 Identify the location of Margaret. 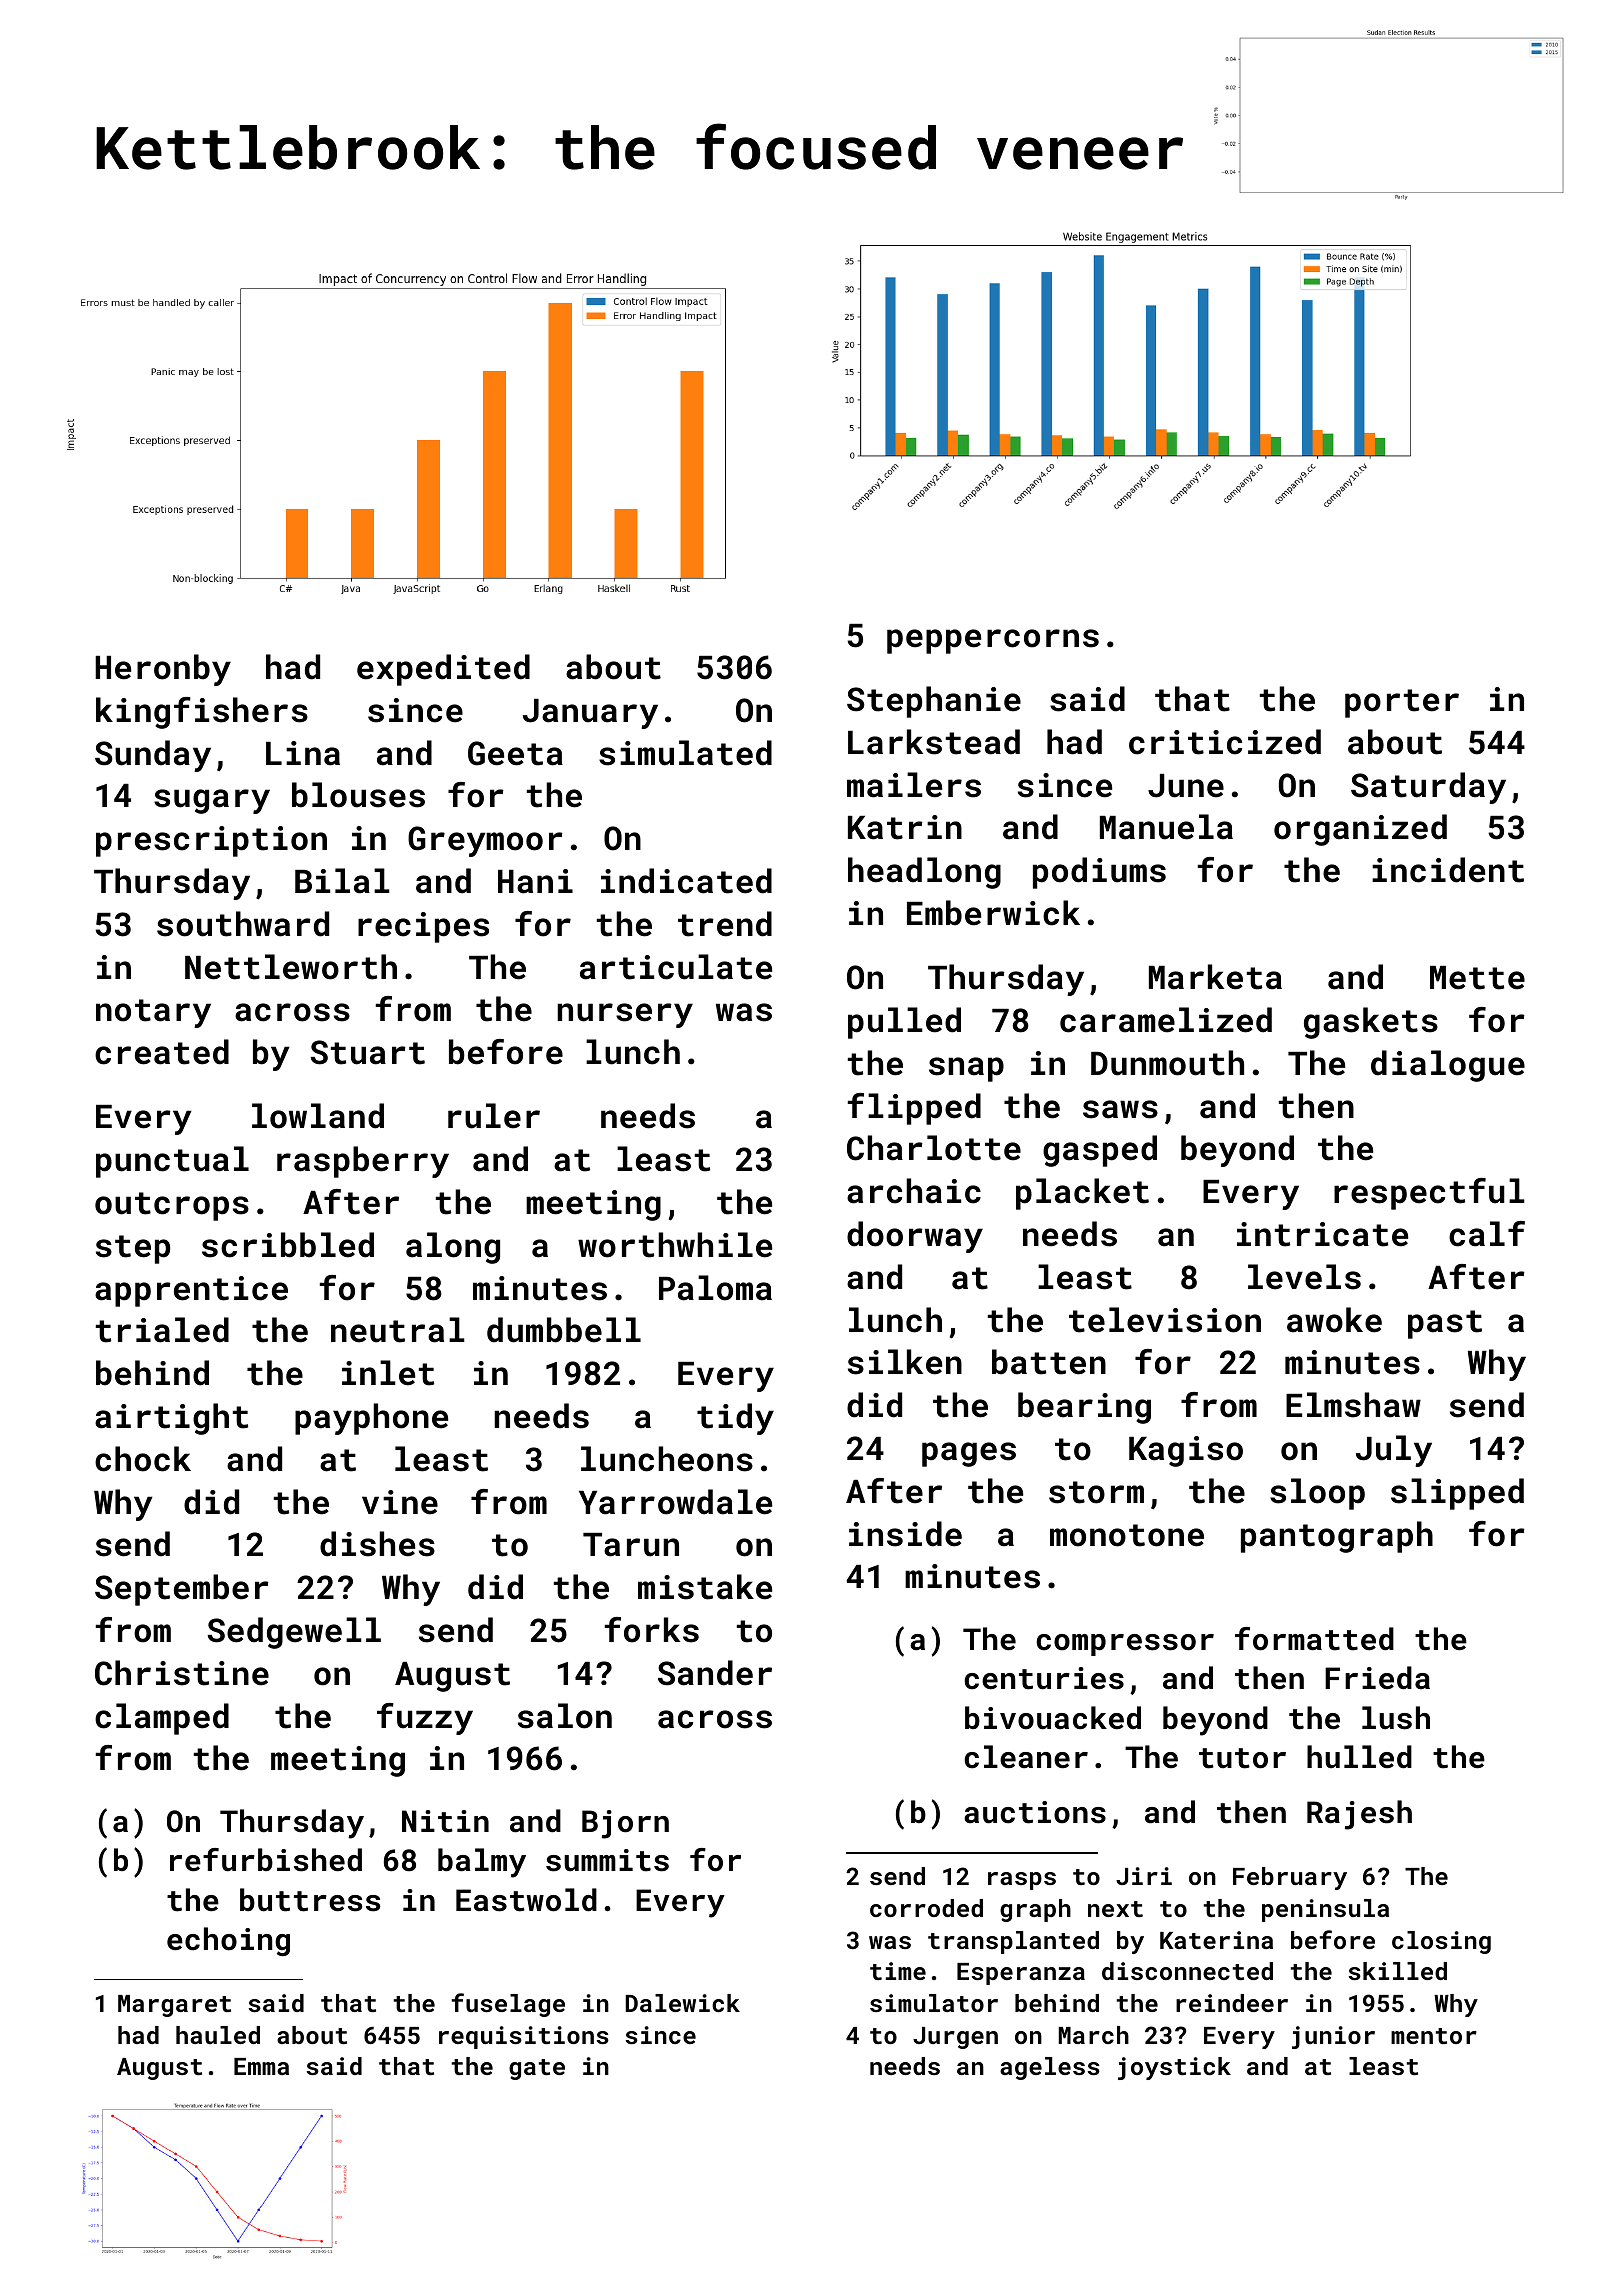
(174, 2006).
